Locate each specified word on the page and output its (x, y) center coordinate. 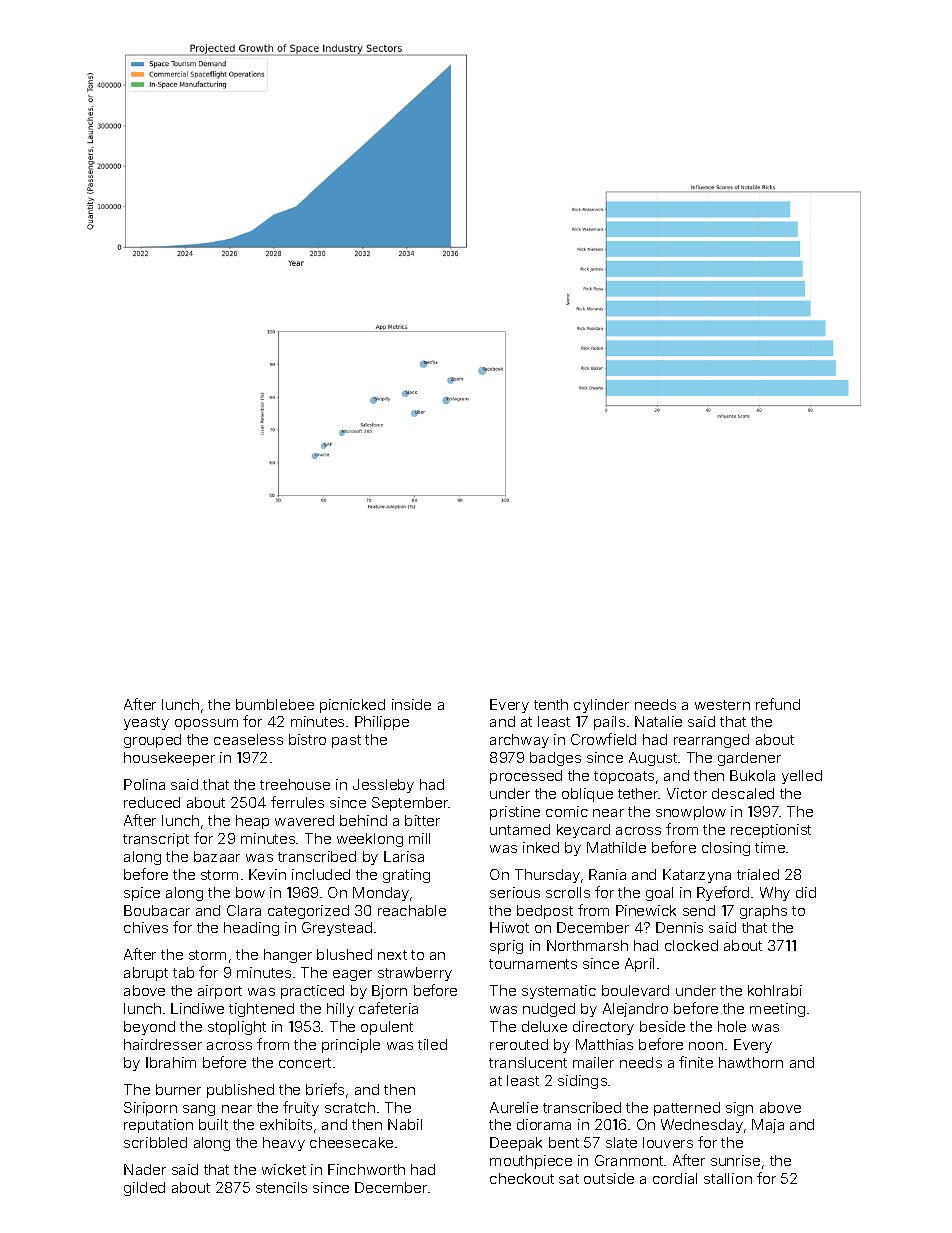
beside (662, 1026)
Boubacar (157, 910)
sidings (582, 1082)
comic (567, 811)
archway (519, 741)
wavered (304, 820)
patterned (687, 1109)
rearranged (711, 741)
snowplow (691, 813)
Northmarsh (587, 945)
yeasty (146, 723)
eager (352, 975)
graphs (763, 912)
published (240, 1091)
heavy (284, 1144)
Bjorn (389, 992)
